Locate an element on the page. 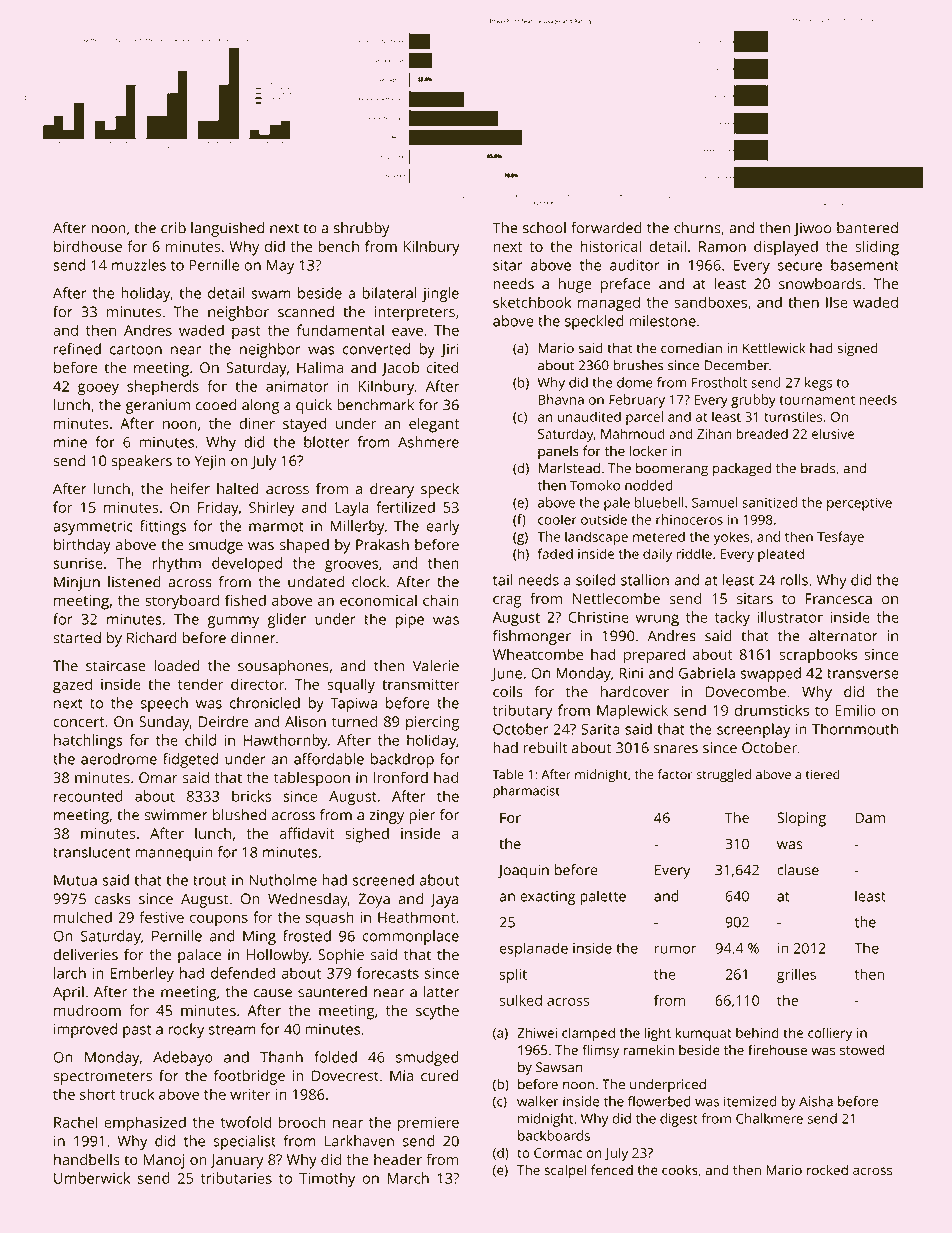 The height and width of the page is (1233, 952). languished is located at coordinates (227, 229).
